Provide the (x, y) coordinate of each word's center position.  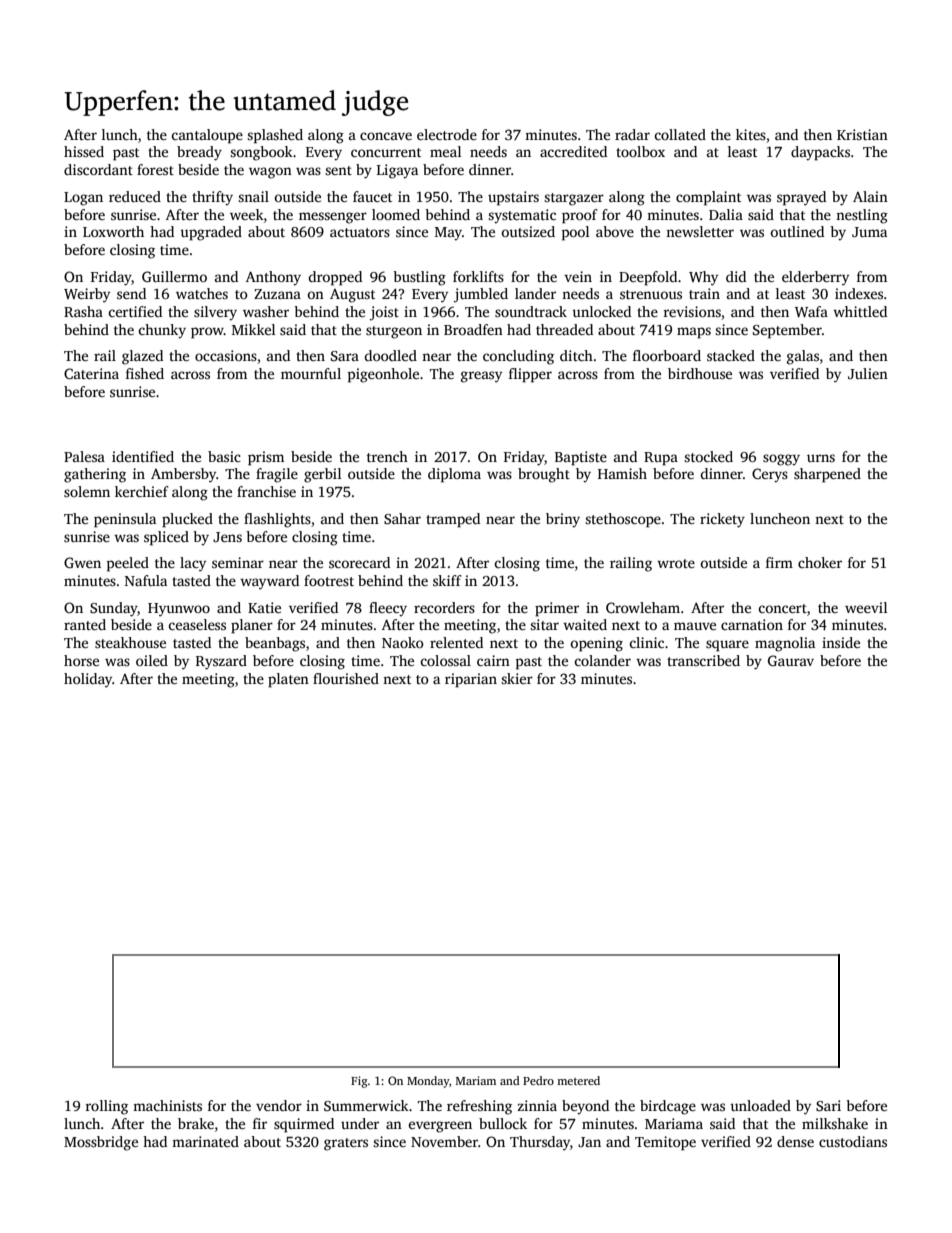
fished (145, 373)
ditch (576, 355)
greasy (481, 377)
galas (803, 357)
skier (517, 678)
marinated (205, 1141)
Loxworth (113, 231)
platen (288, 680)
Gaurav (791, 660)
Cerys (770, 475)
